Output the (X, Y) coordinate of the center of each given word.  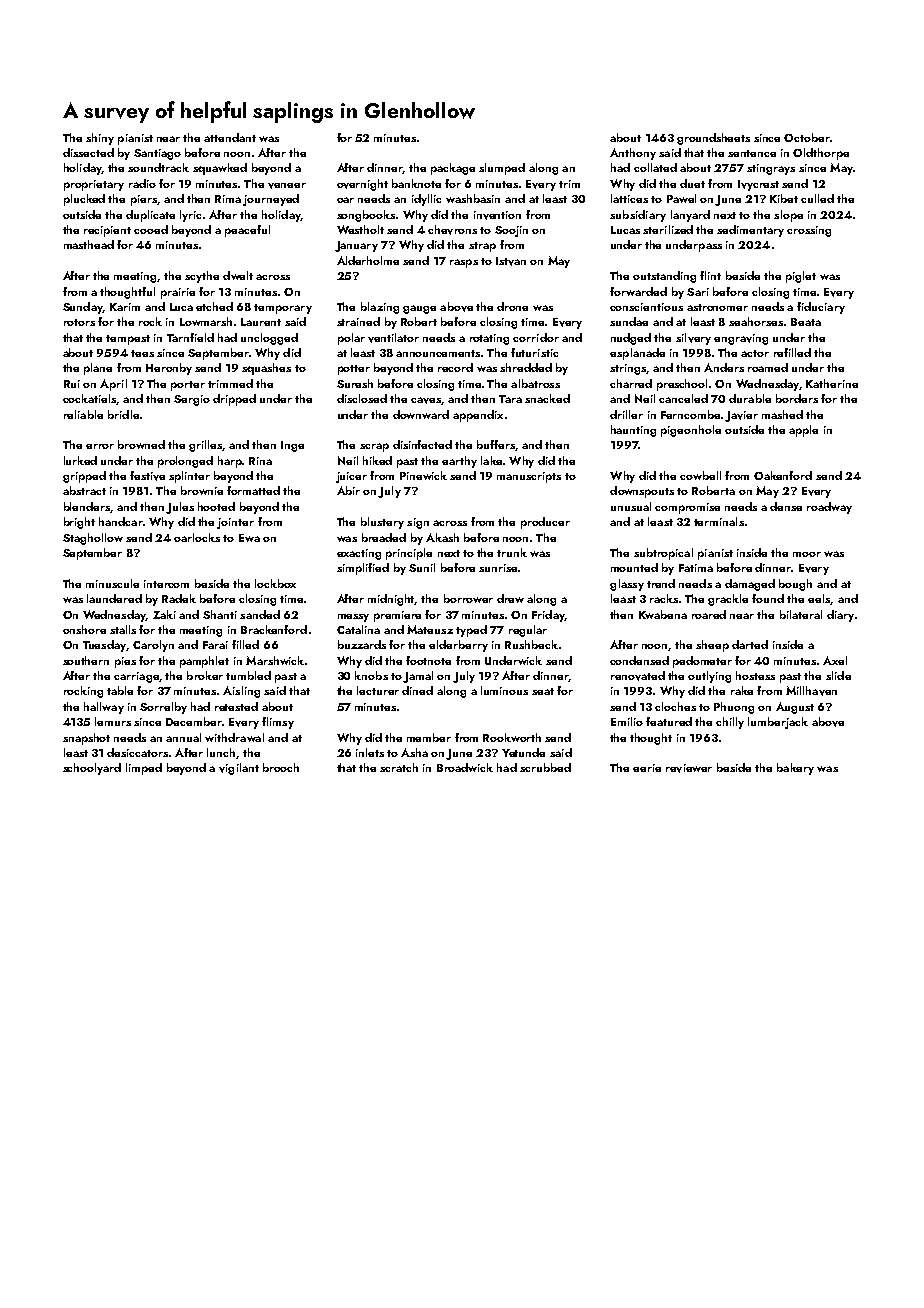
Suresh (355, 383)
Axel (835, 660)
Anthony (633, 154)
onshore (84, 629)
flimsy (278, 723)
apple (803, 431)
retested (236, 706)
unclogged (269, 339)
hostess (755, 675)
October (807, 137)
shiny (100, 139)
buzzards (362, 644)
